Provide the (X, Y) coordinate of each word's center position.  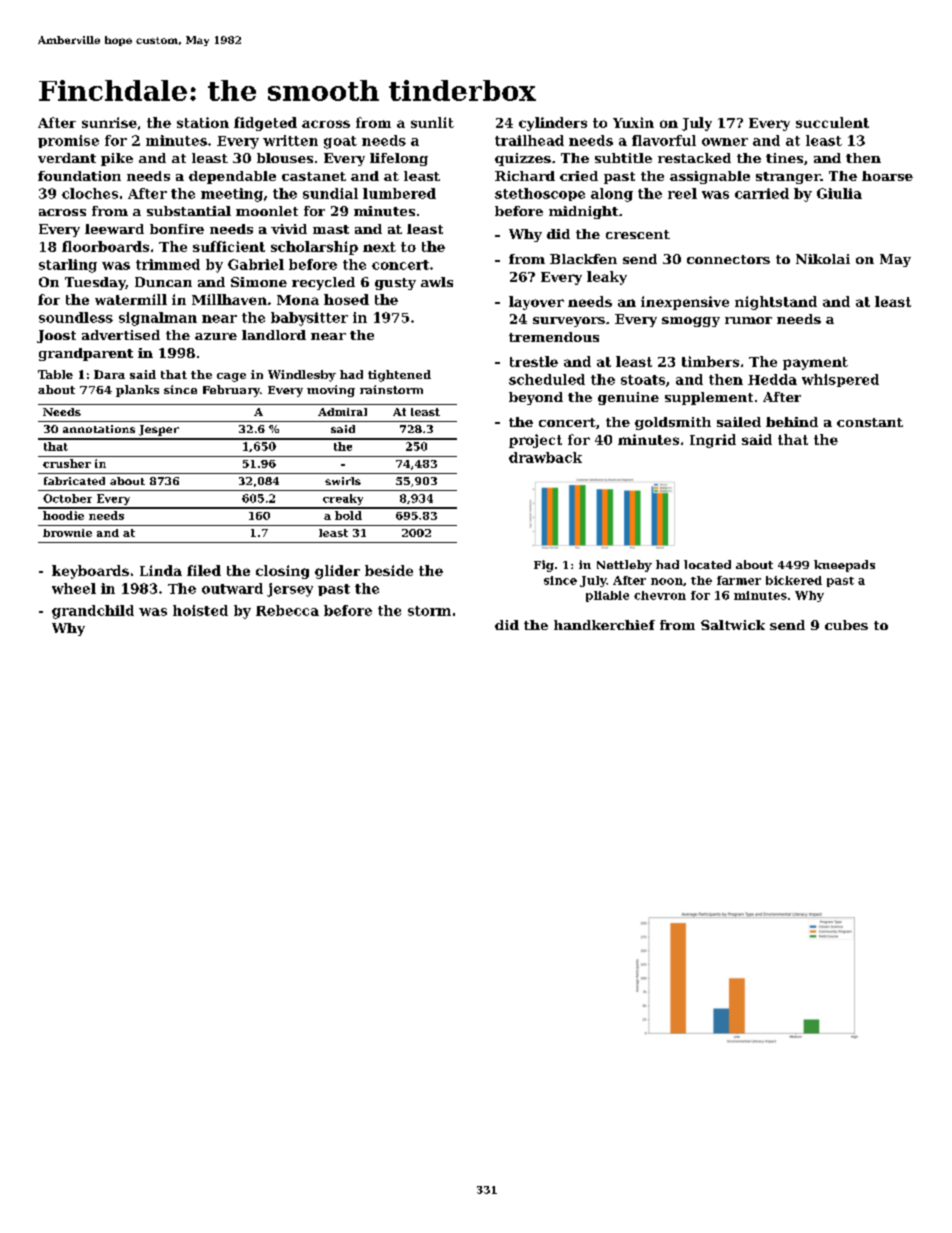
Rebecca (287, 610)
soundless (76, 317)
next (379, 247)
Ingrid (713, 441)
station (203, 122)
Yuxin (633, 122)
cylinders (553, 124)
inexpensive (685, 303)
